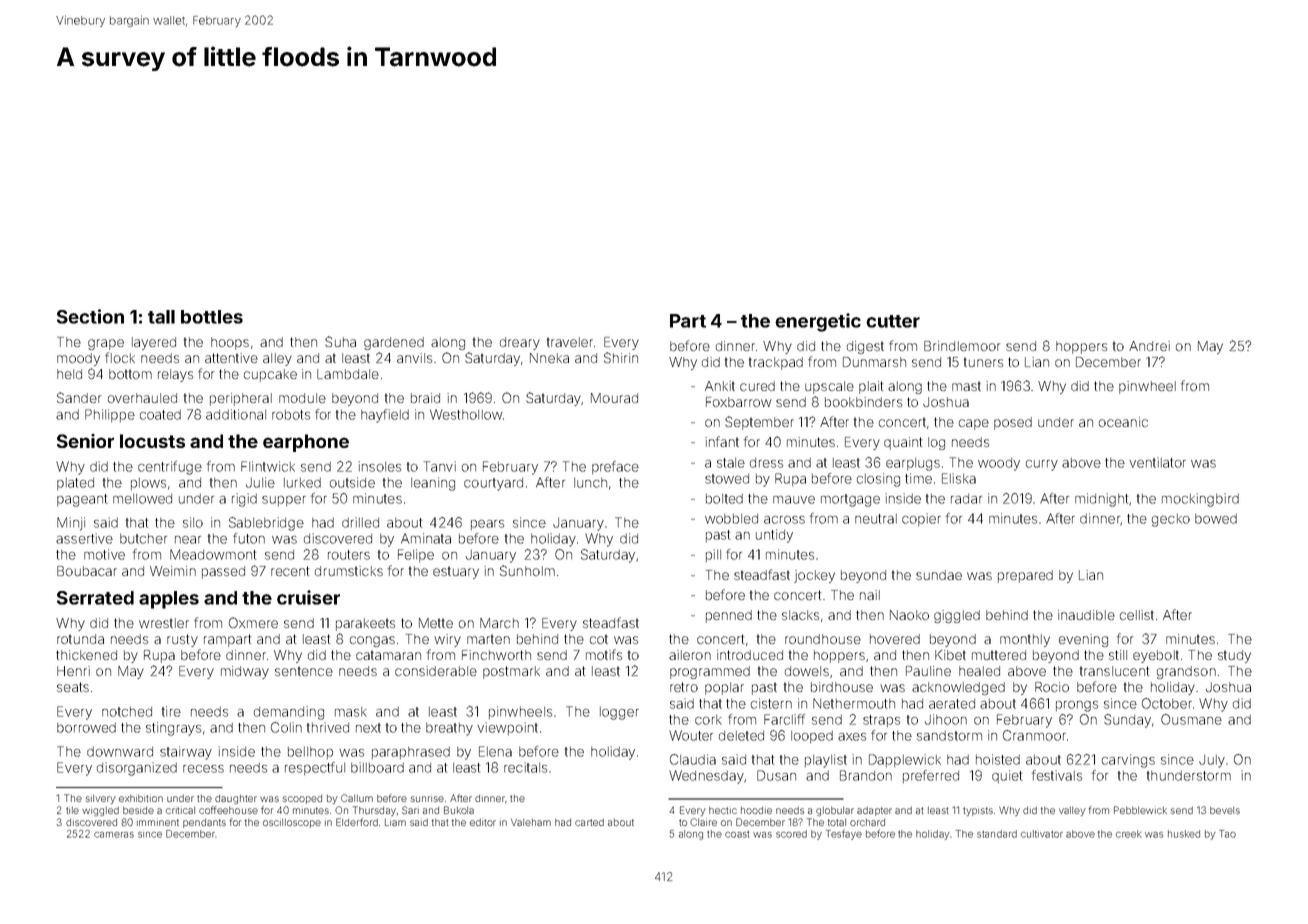 The image size is (1308, 924). What do you see at coordinates (1149, 346) in the image?
I see `Andrei` at bounding box center [1149, 346].
